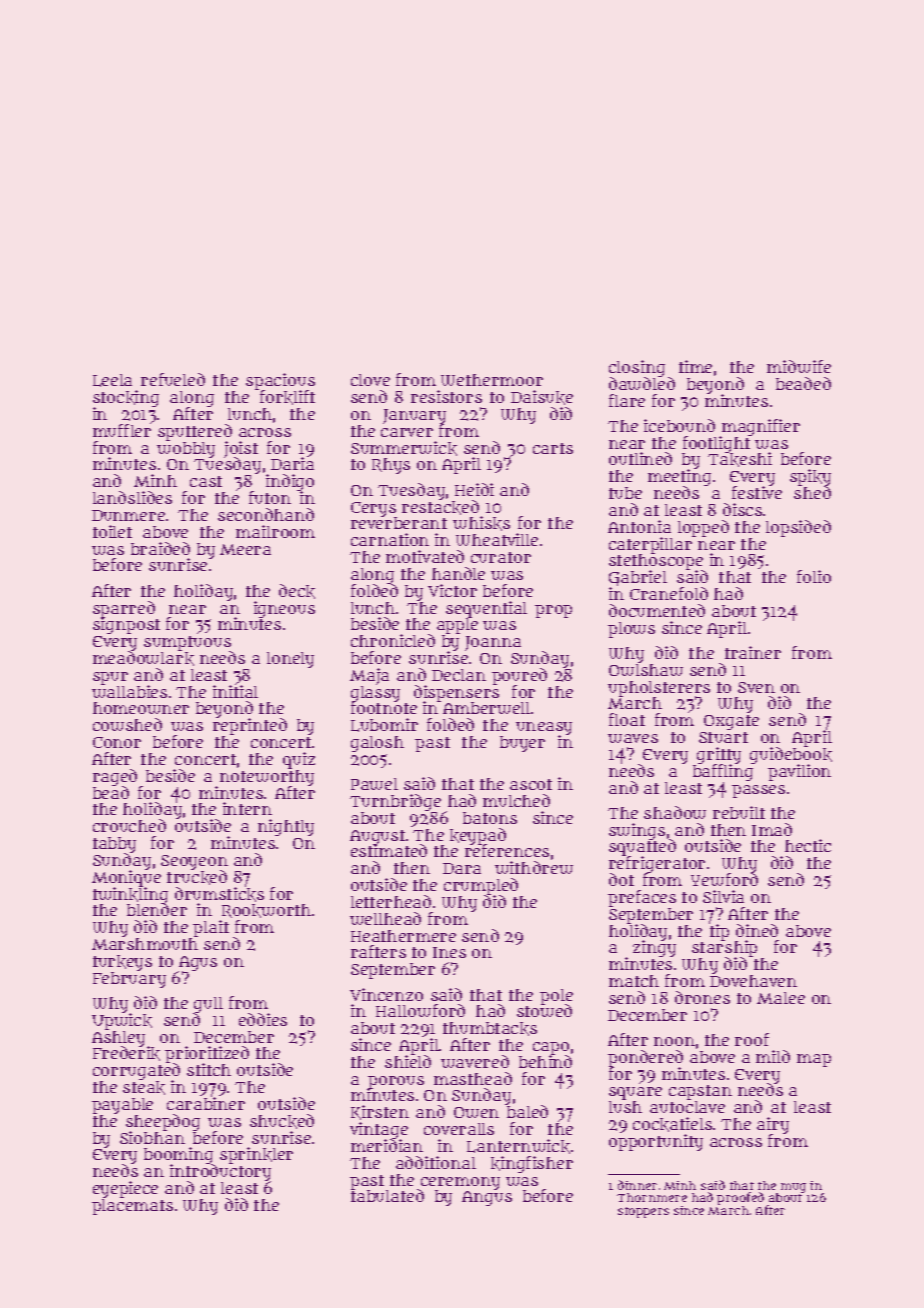 The height and width of the image is (1308, 924). What do you see at coordinates (132, 1207) in the image?
I see `placemats` at bounding box center [132, 1207].
